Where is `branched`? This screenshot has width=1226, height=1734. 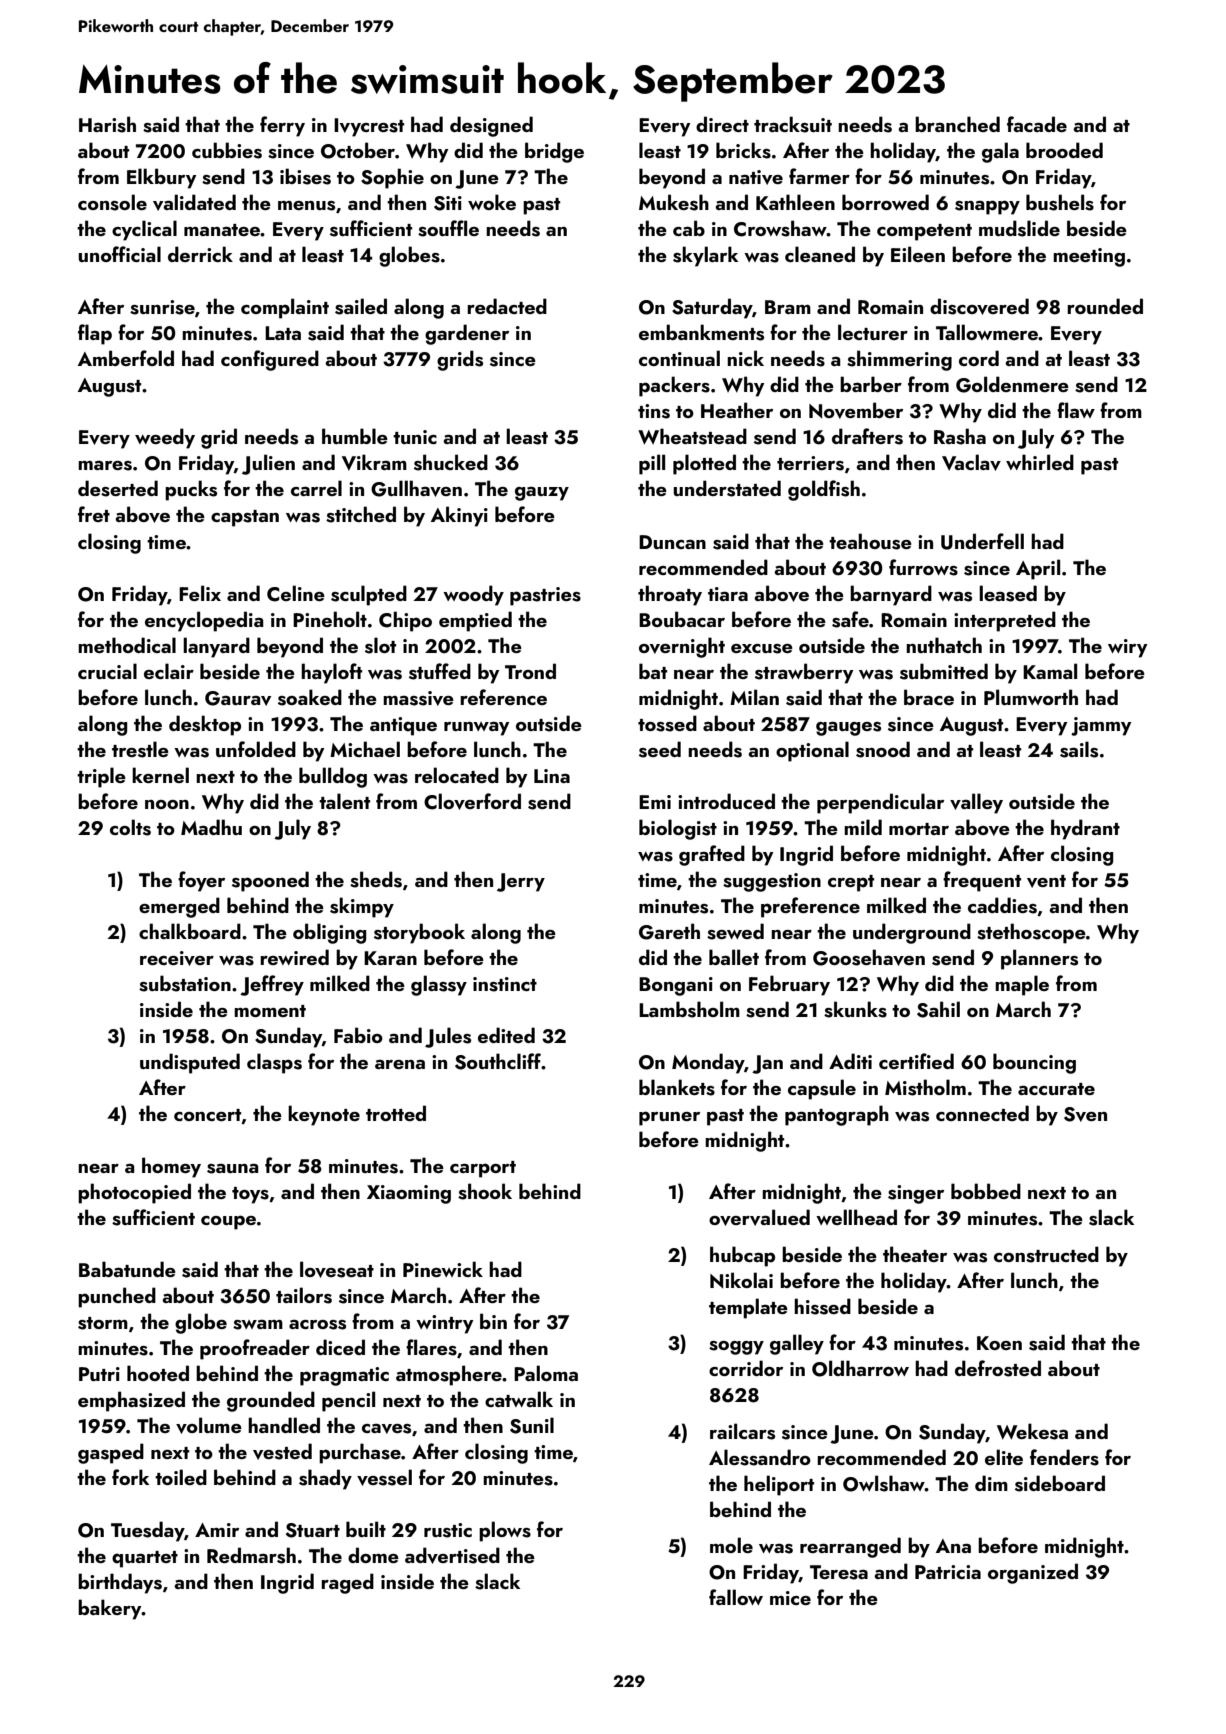 branched is located at coordinates (957, 124).
